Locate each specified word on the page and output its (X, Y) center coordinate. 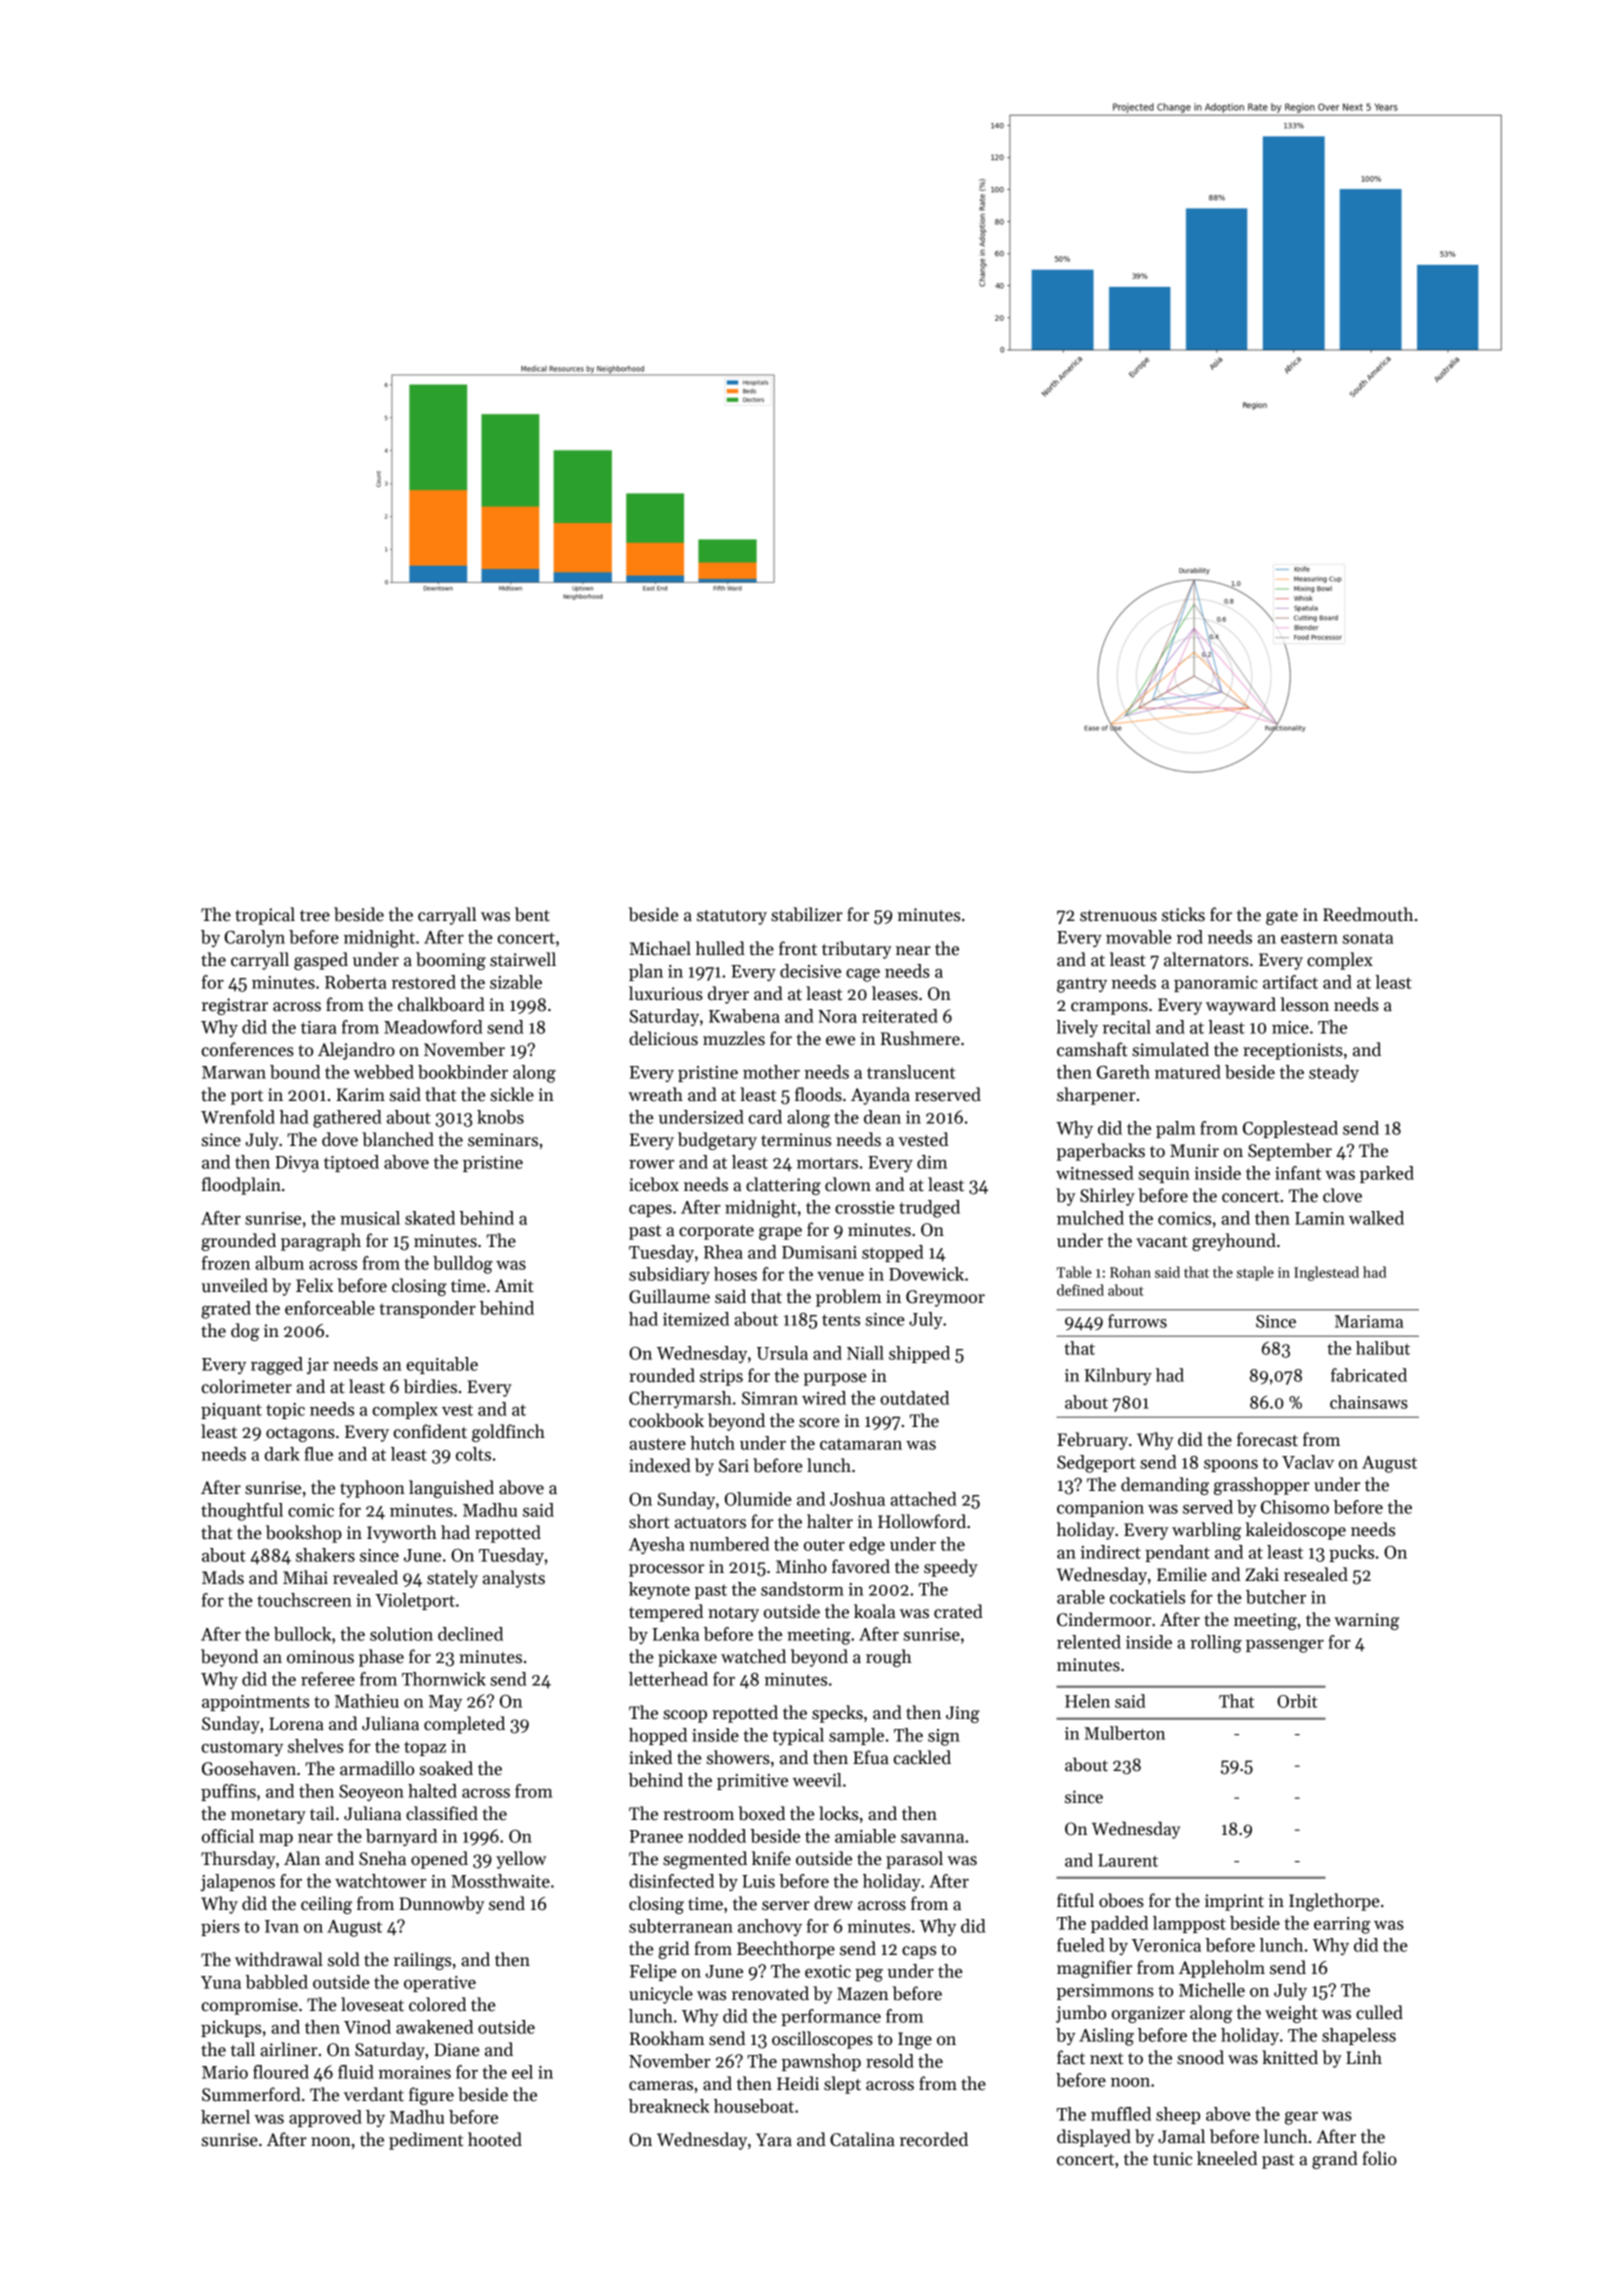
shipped (919, 1354)
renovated (770, 1993)
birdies (430, 1386)
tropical (265, 916)
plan (646, 972)
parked (1387, 1174)
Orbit (1297, 1701)
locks (838, 1813)
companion (1100, 1509)
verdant (374, 2094)
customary (242, 1748)
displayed (1094, 2138)
